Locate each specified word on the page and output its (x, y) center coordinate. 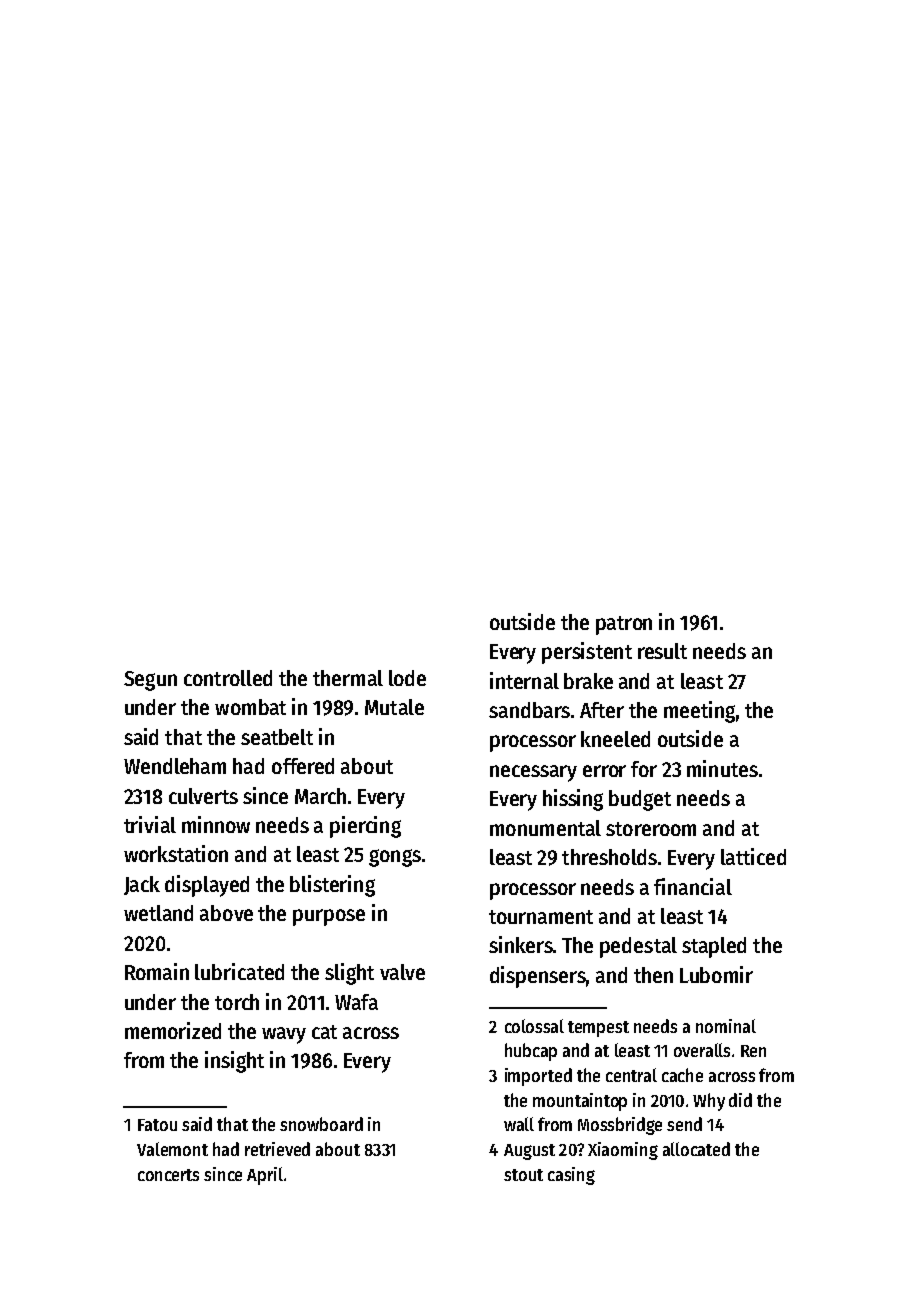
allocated (696, 1149)
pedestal (638, 947)
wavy (284, 1035)
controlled (228, 678)
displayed (207, 886)
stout (523, 1175)
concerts (168, 1175)
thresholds (609, 857)
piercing (365, 827)
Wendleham (175, 766)
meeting (699, 712)
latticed (753, 856)
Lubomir (716, 974)
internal (524, 680)
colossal (534, 1026)
